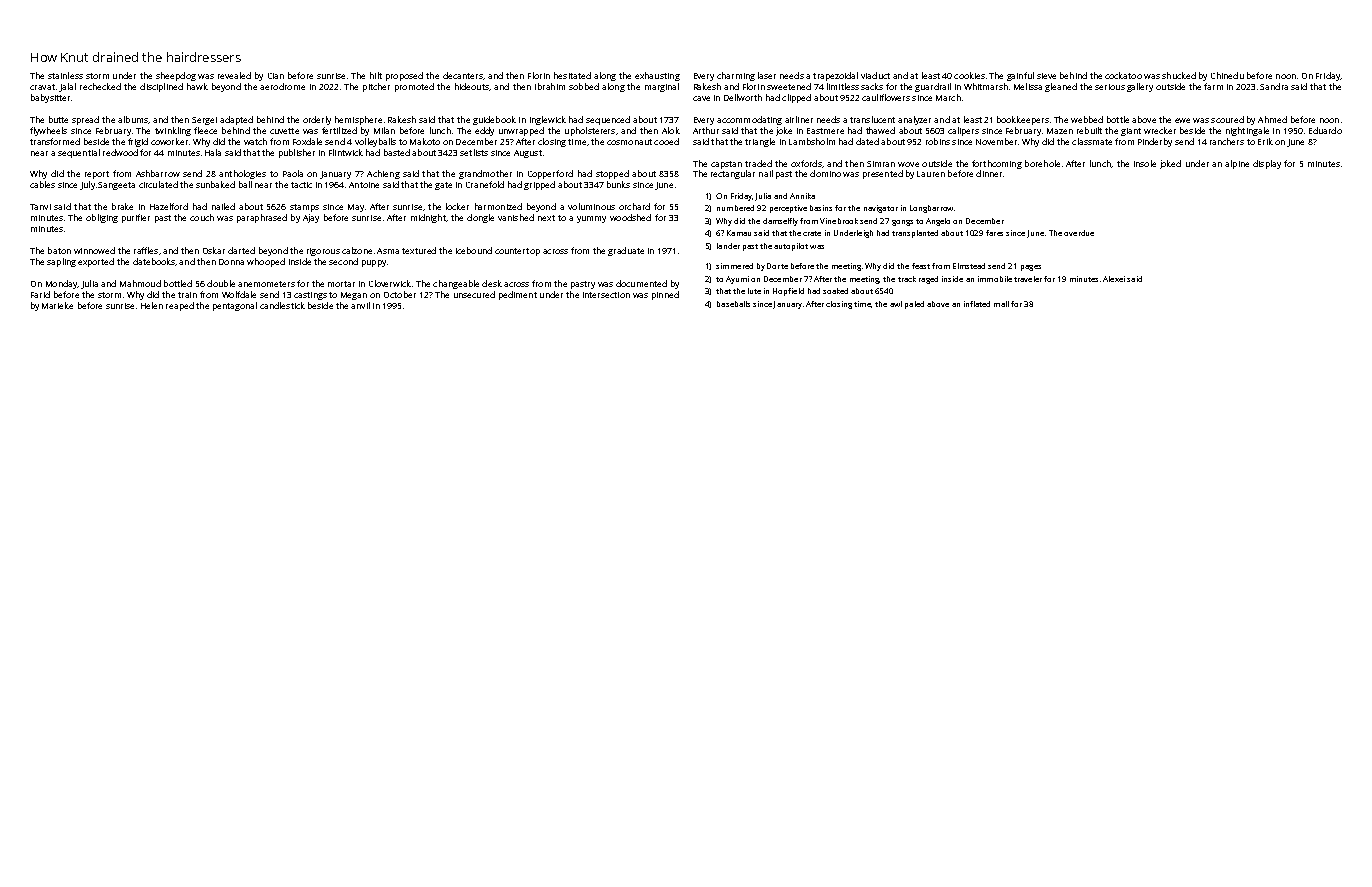  Describe the element at coordinates (266, 284) in the image. I see `anemometers` at that location.
